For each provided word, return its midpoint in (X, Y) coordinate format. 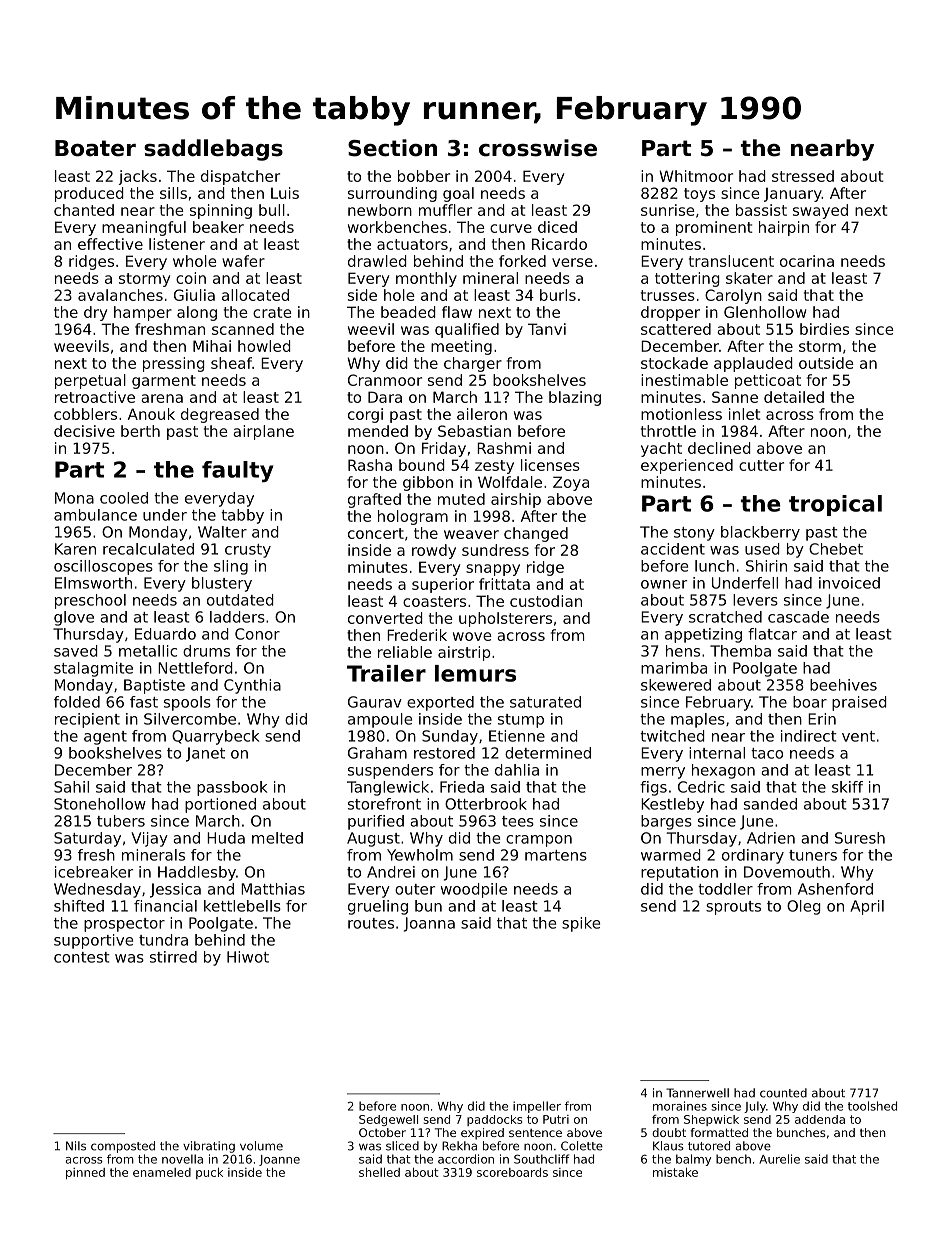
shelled (379, 1172)
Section (392, 148)
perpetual (90, 381)
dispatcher (240, 177)
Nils (76, 1146)
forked (522, 261)
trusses (668, 295)
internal (717, 753)
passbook (232, 788)
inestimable (684, 380)
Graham (377, 753)
